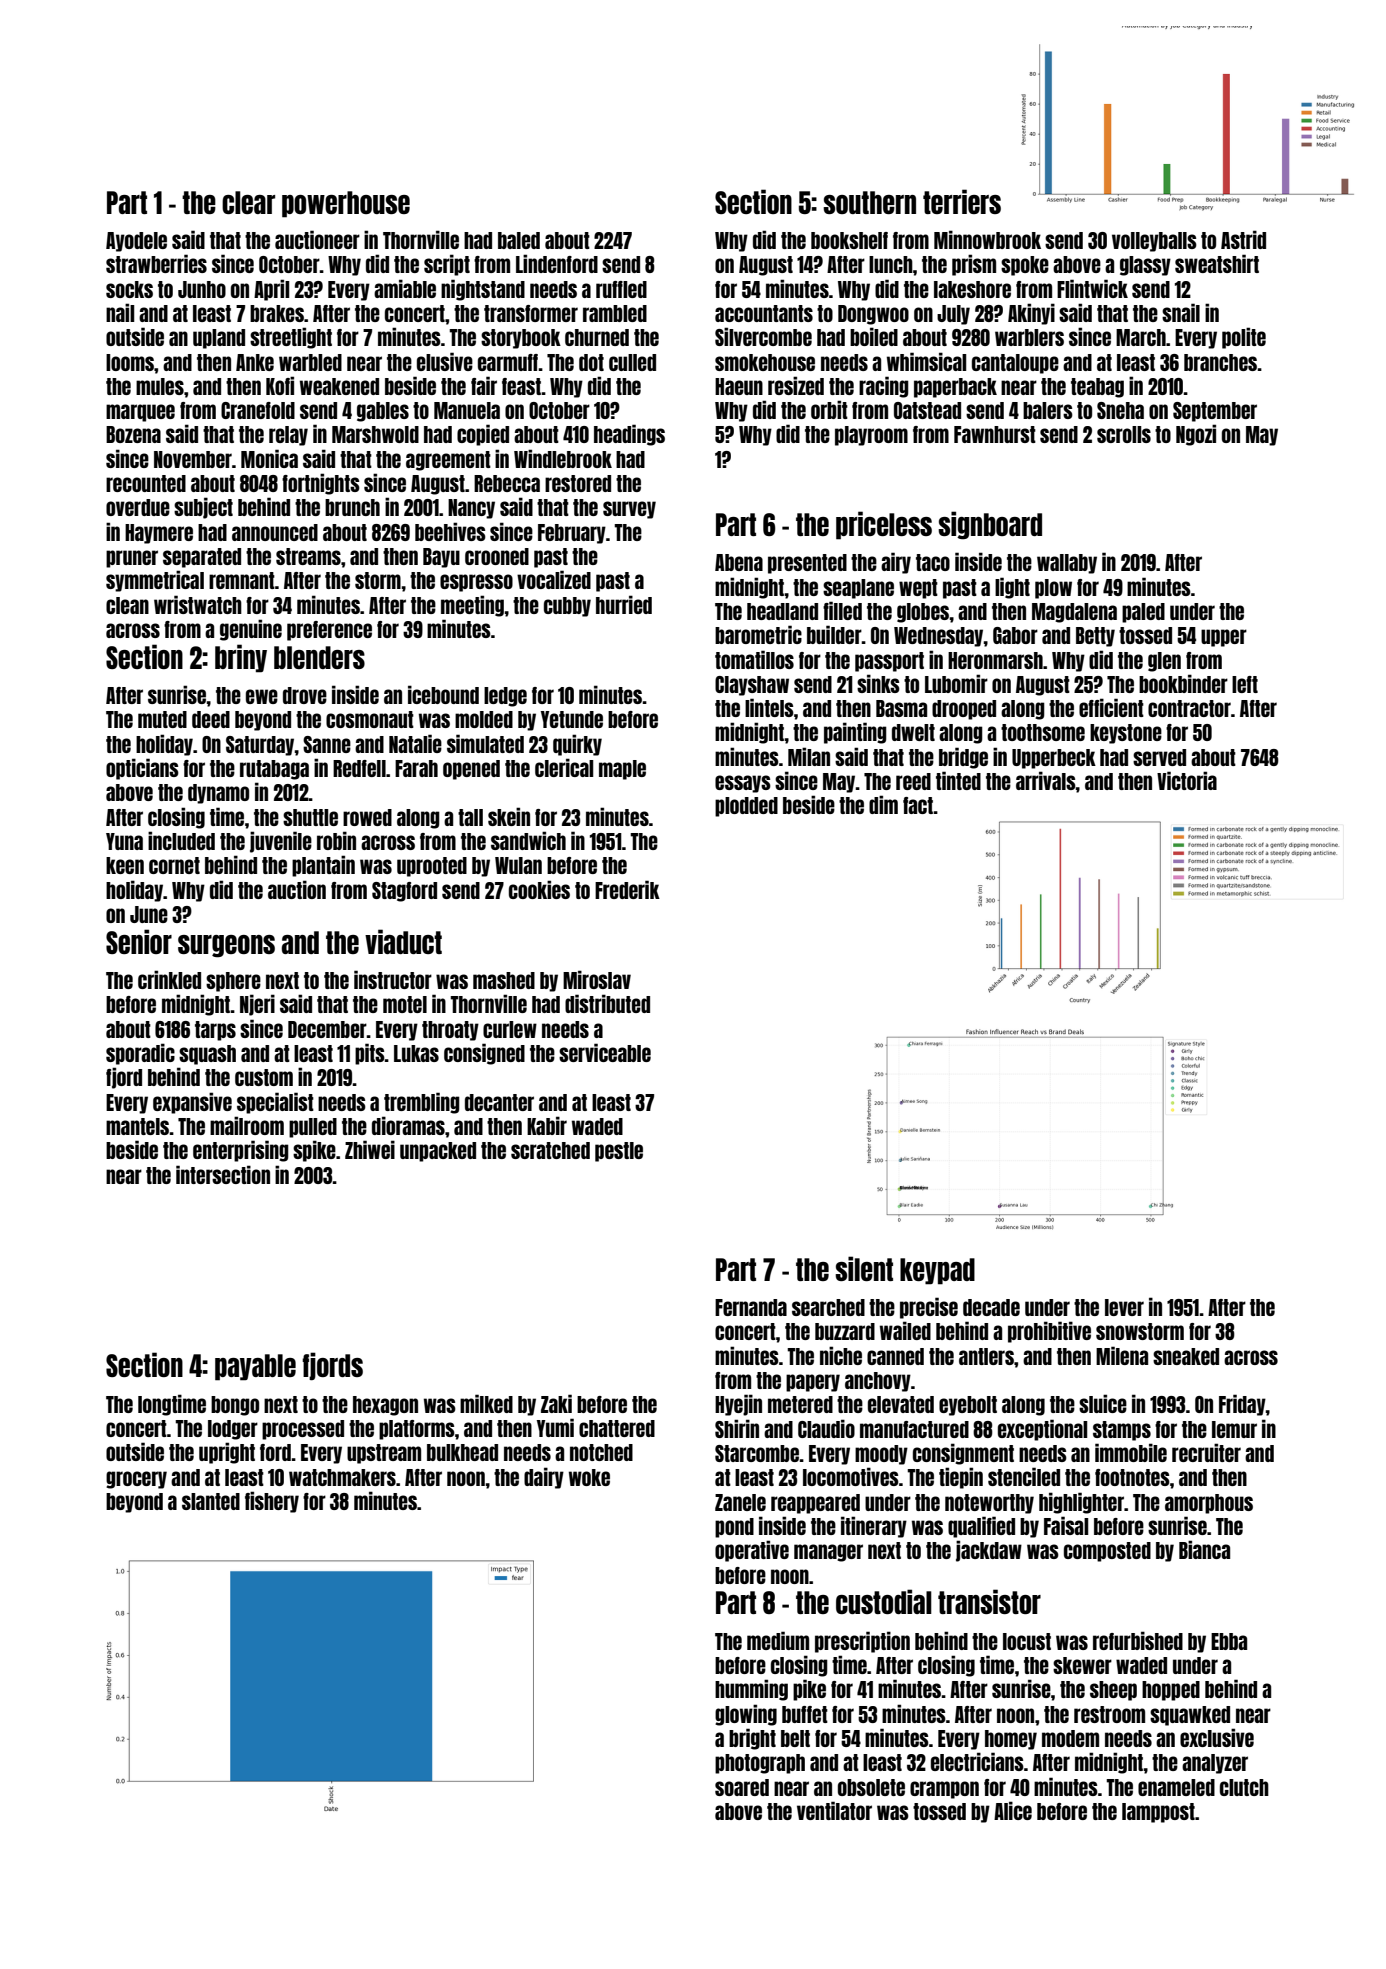 The image size is (1386, 1969). I want to click on bookshelf, so click(849, 240).
